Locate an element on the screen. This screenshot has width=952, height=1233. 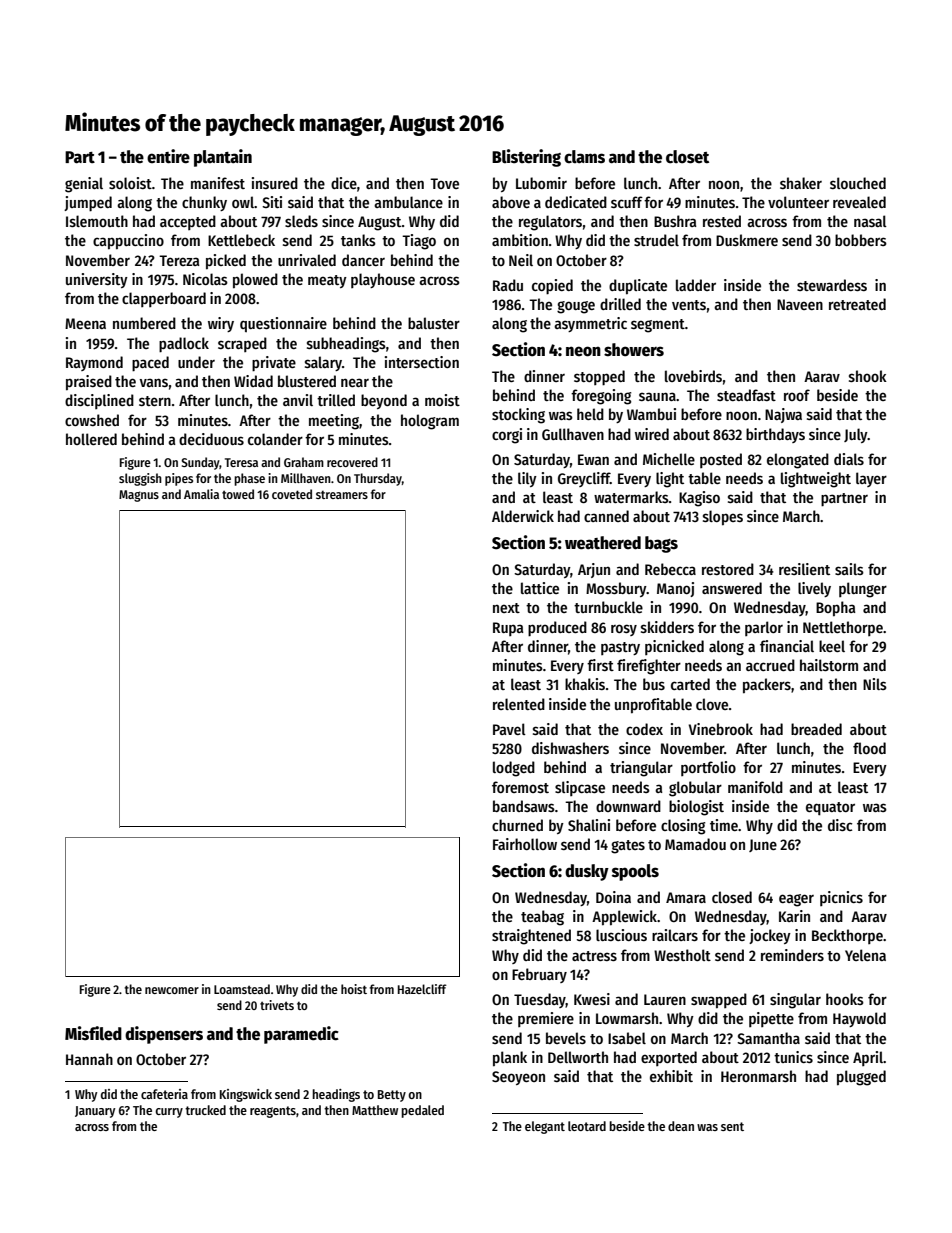
colander is located at coordinates (275, 439).
